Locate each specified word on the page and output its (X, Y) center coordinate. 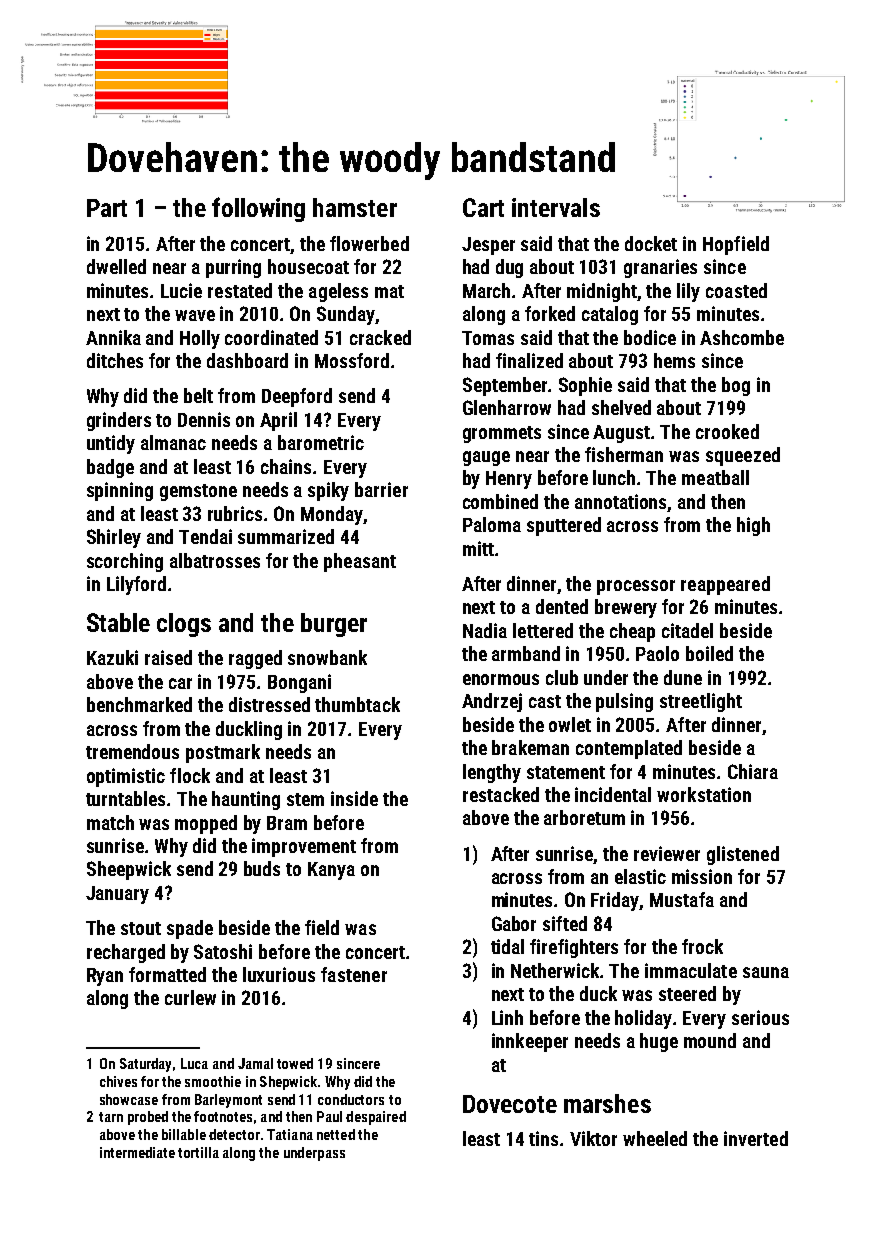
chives (118, 1081)
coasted (736, 290)
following (258, 209)
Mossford (352, 360)
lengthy (492, 773)
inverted (756, 1138)
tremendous (132, 751)
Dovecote (510, 1104)
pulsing (624, 702)
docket (651, 243)
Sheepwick (129, 870)
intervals (556, 207)
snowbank (327, 657)
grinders (119, 421)
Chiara (753, 771)
